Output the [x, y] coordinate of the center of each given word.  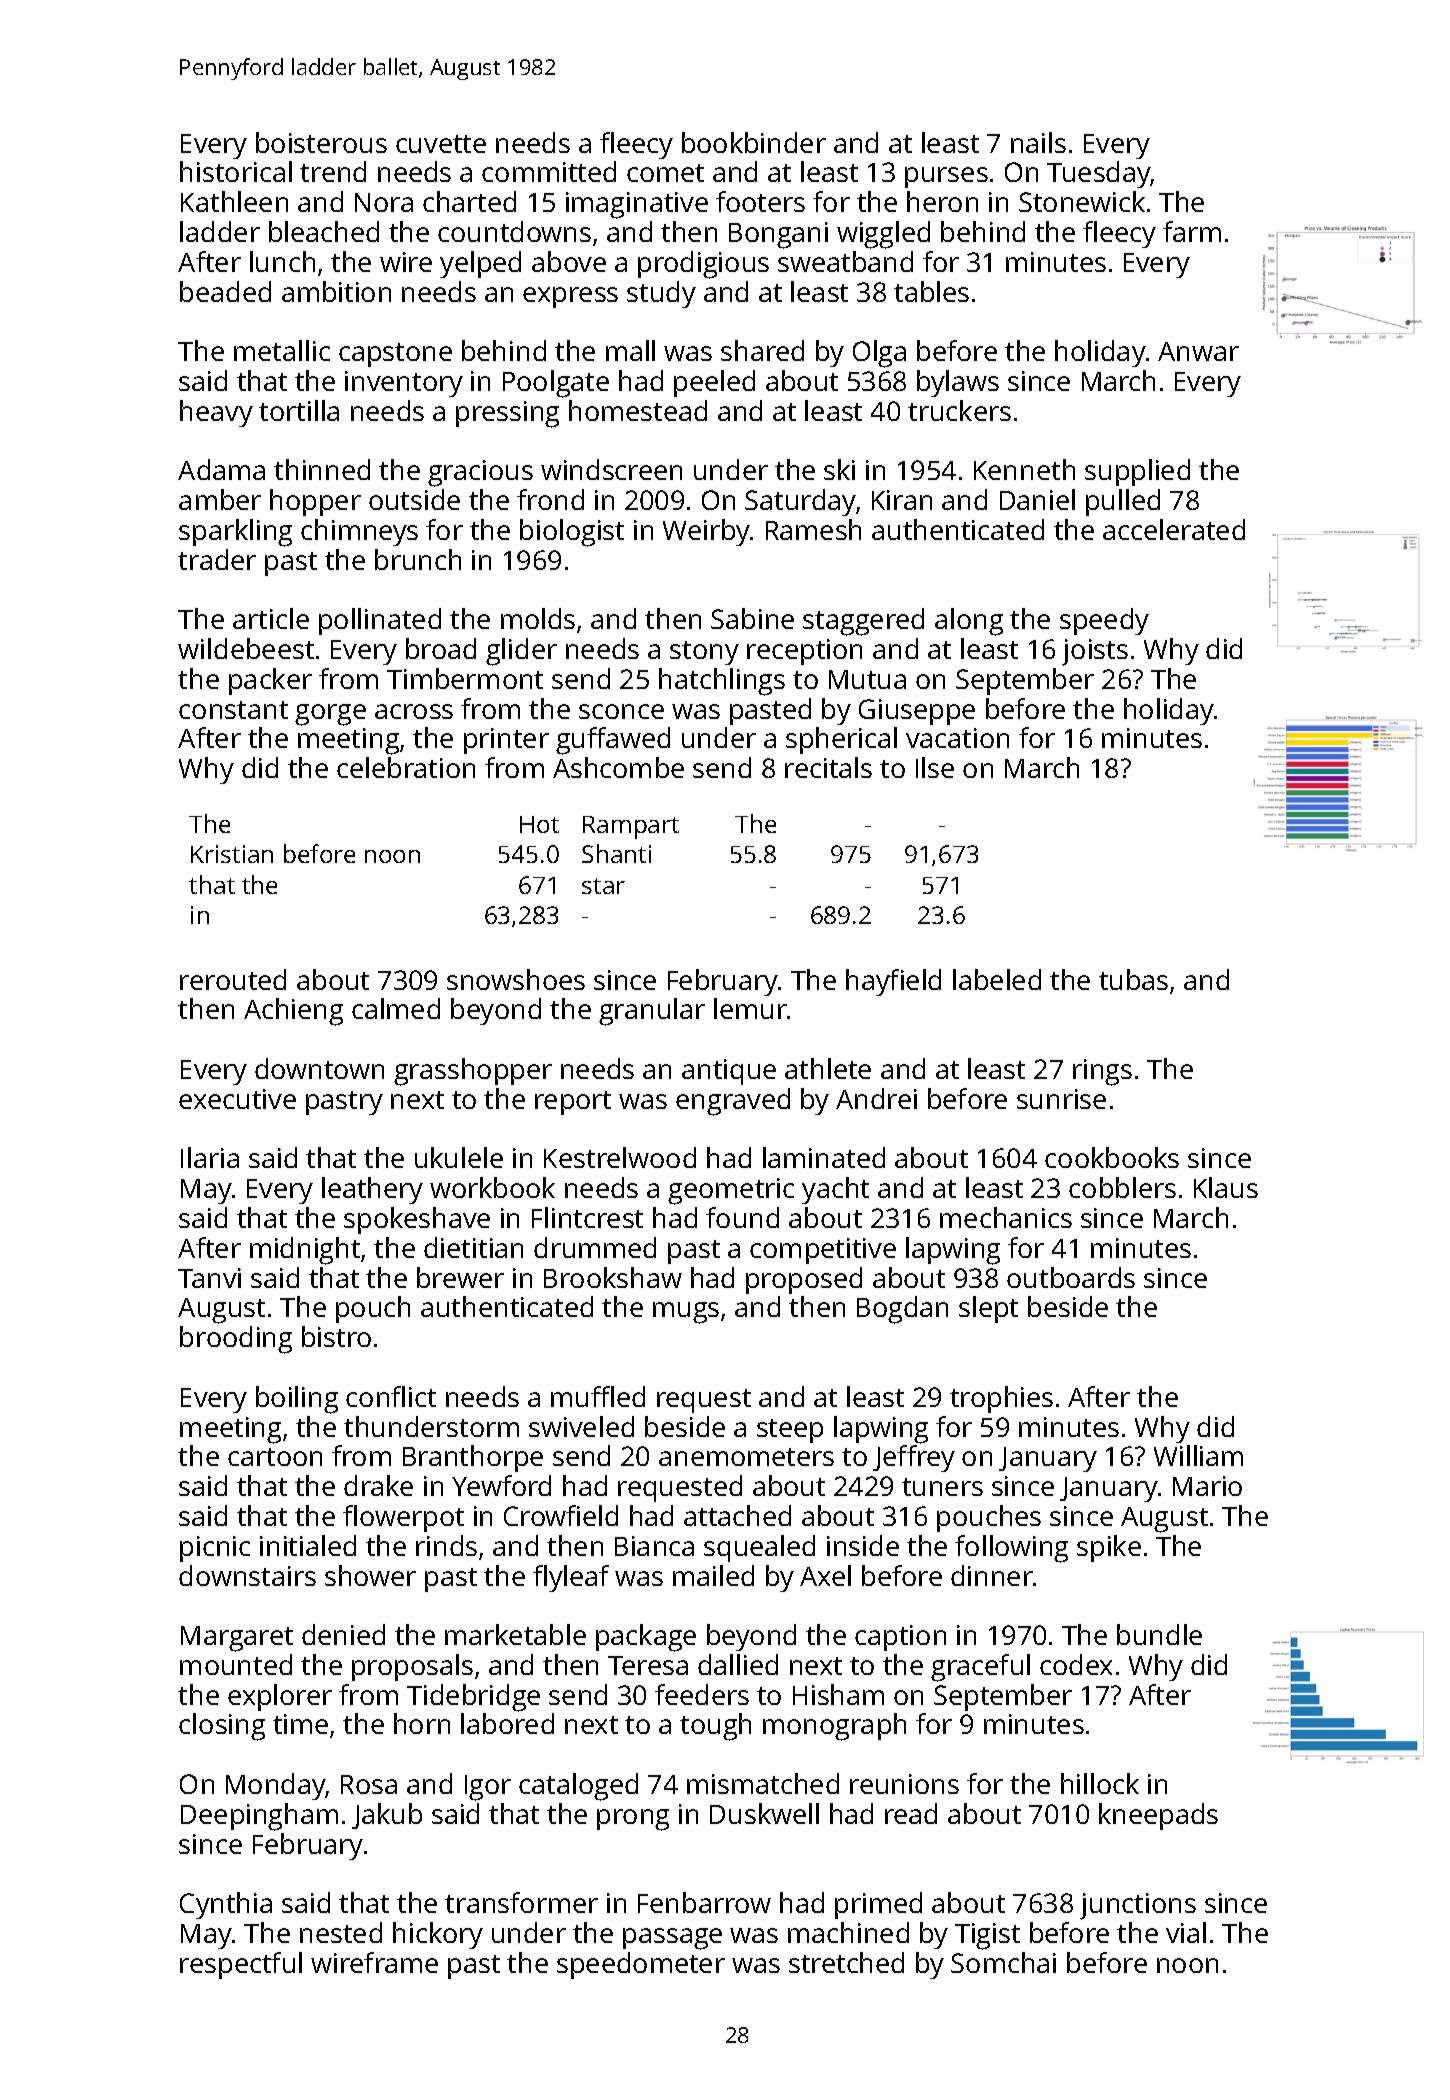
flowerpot [403, 1518]
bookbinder [754, 142]
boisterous [321, 142]
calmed [396, 1008]
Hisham [838, 1694]
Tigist [987, 1936]
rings [1102, 1072]
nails [1038, 142]
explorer [280, 1697]
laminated [824, 1157]
